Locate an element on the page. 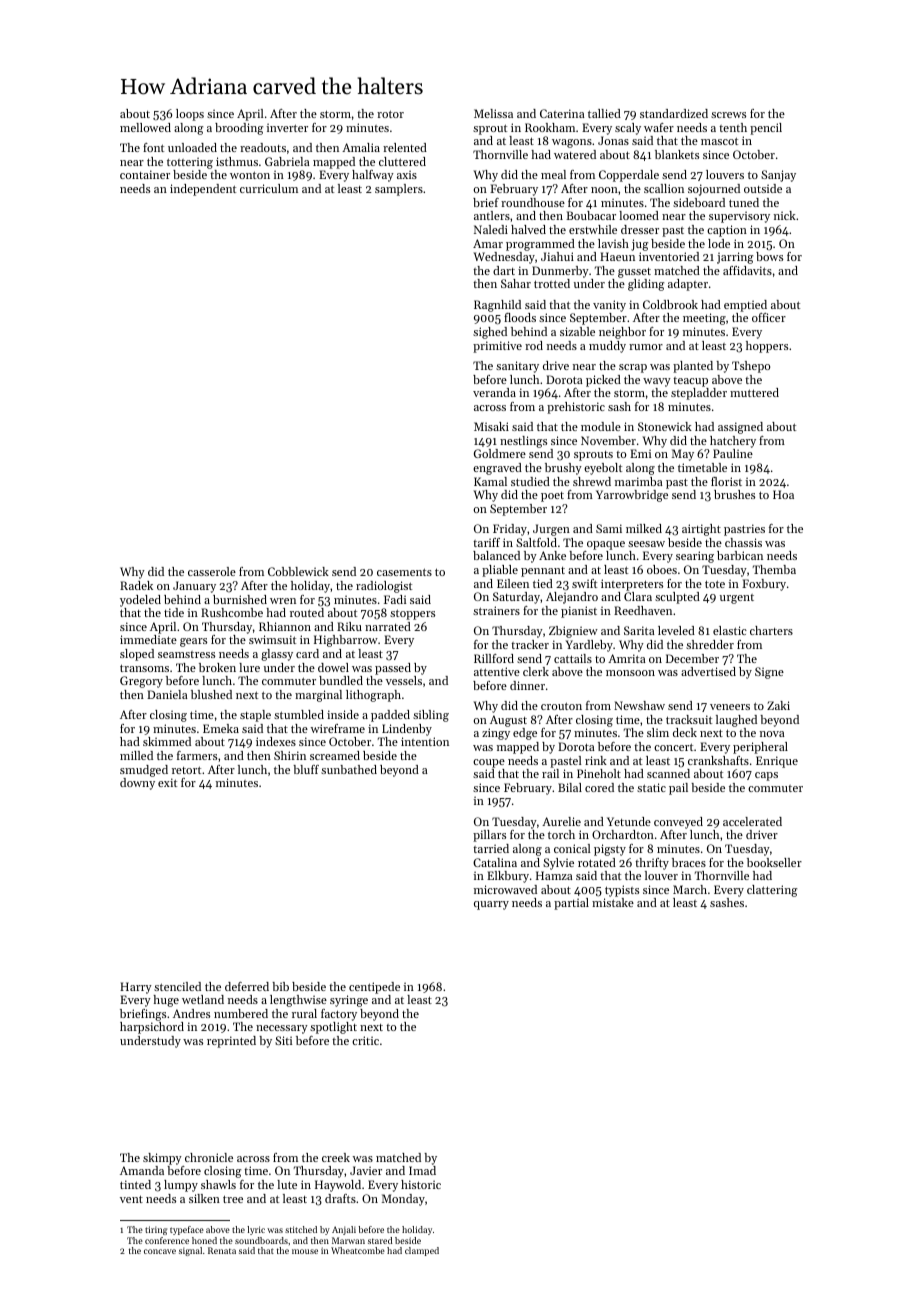 The width and height of the document is (924, 1308). Misaki is located at coordinates (491, 426).
